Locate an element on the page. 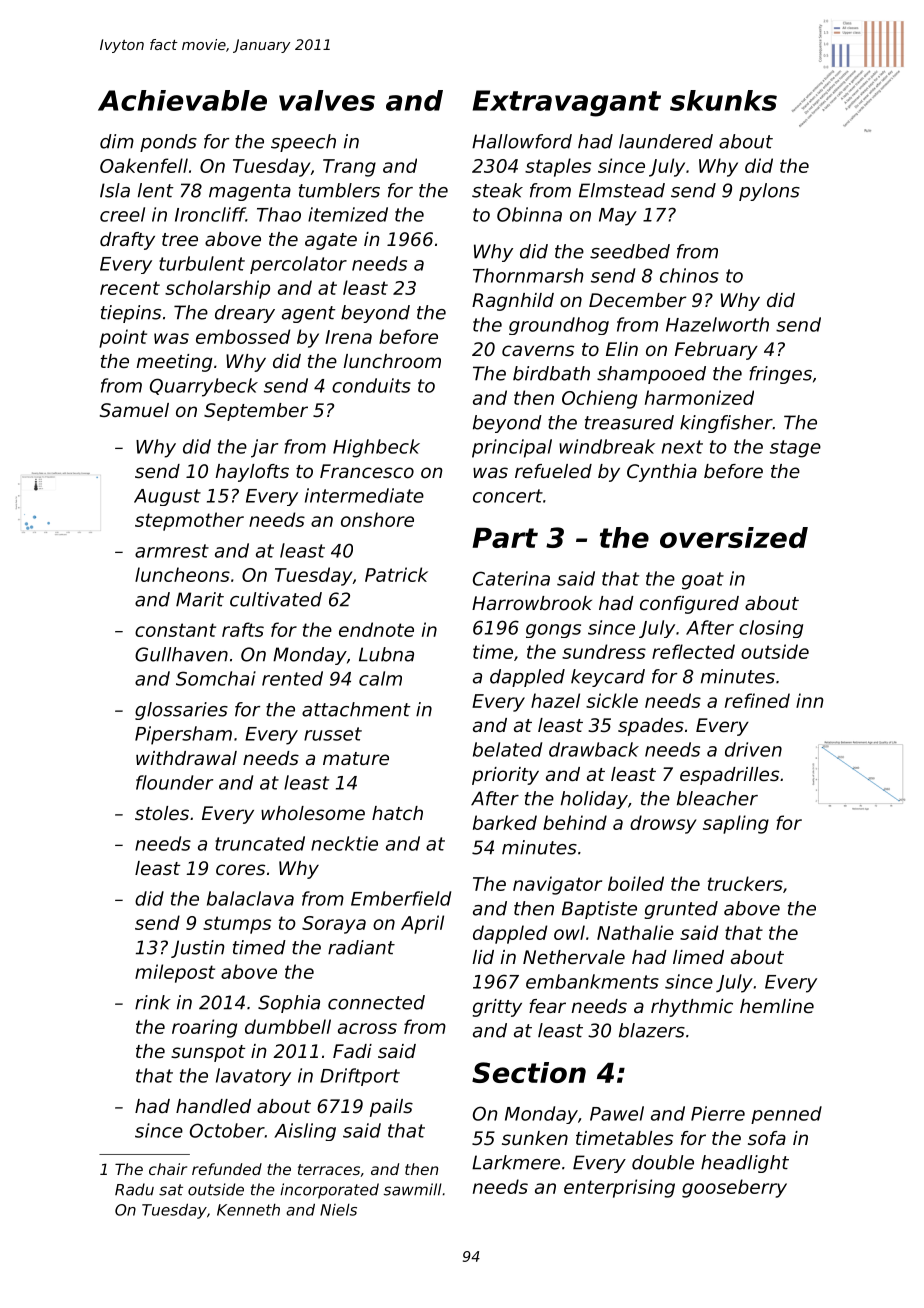 The height and width of the document is (1308, 924). skunks is located at coordinates (723, 100).
